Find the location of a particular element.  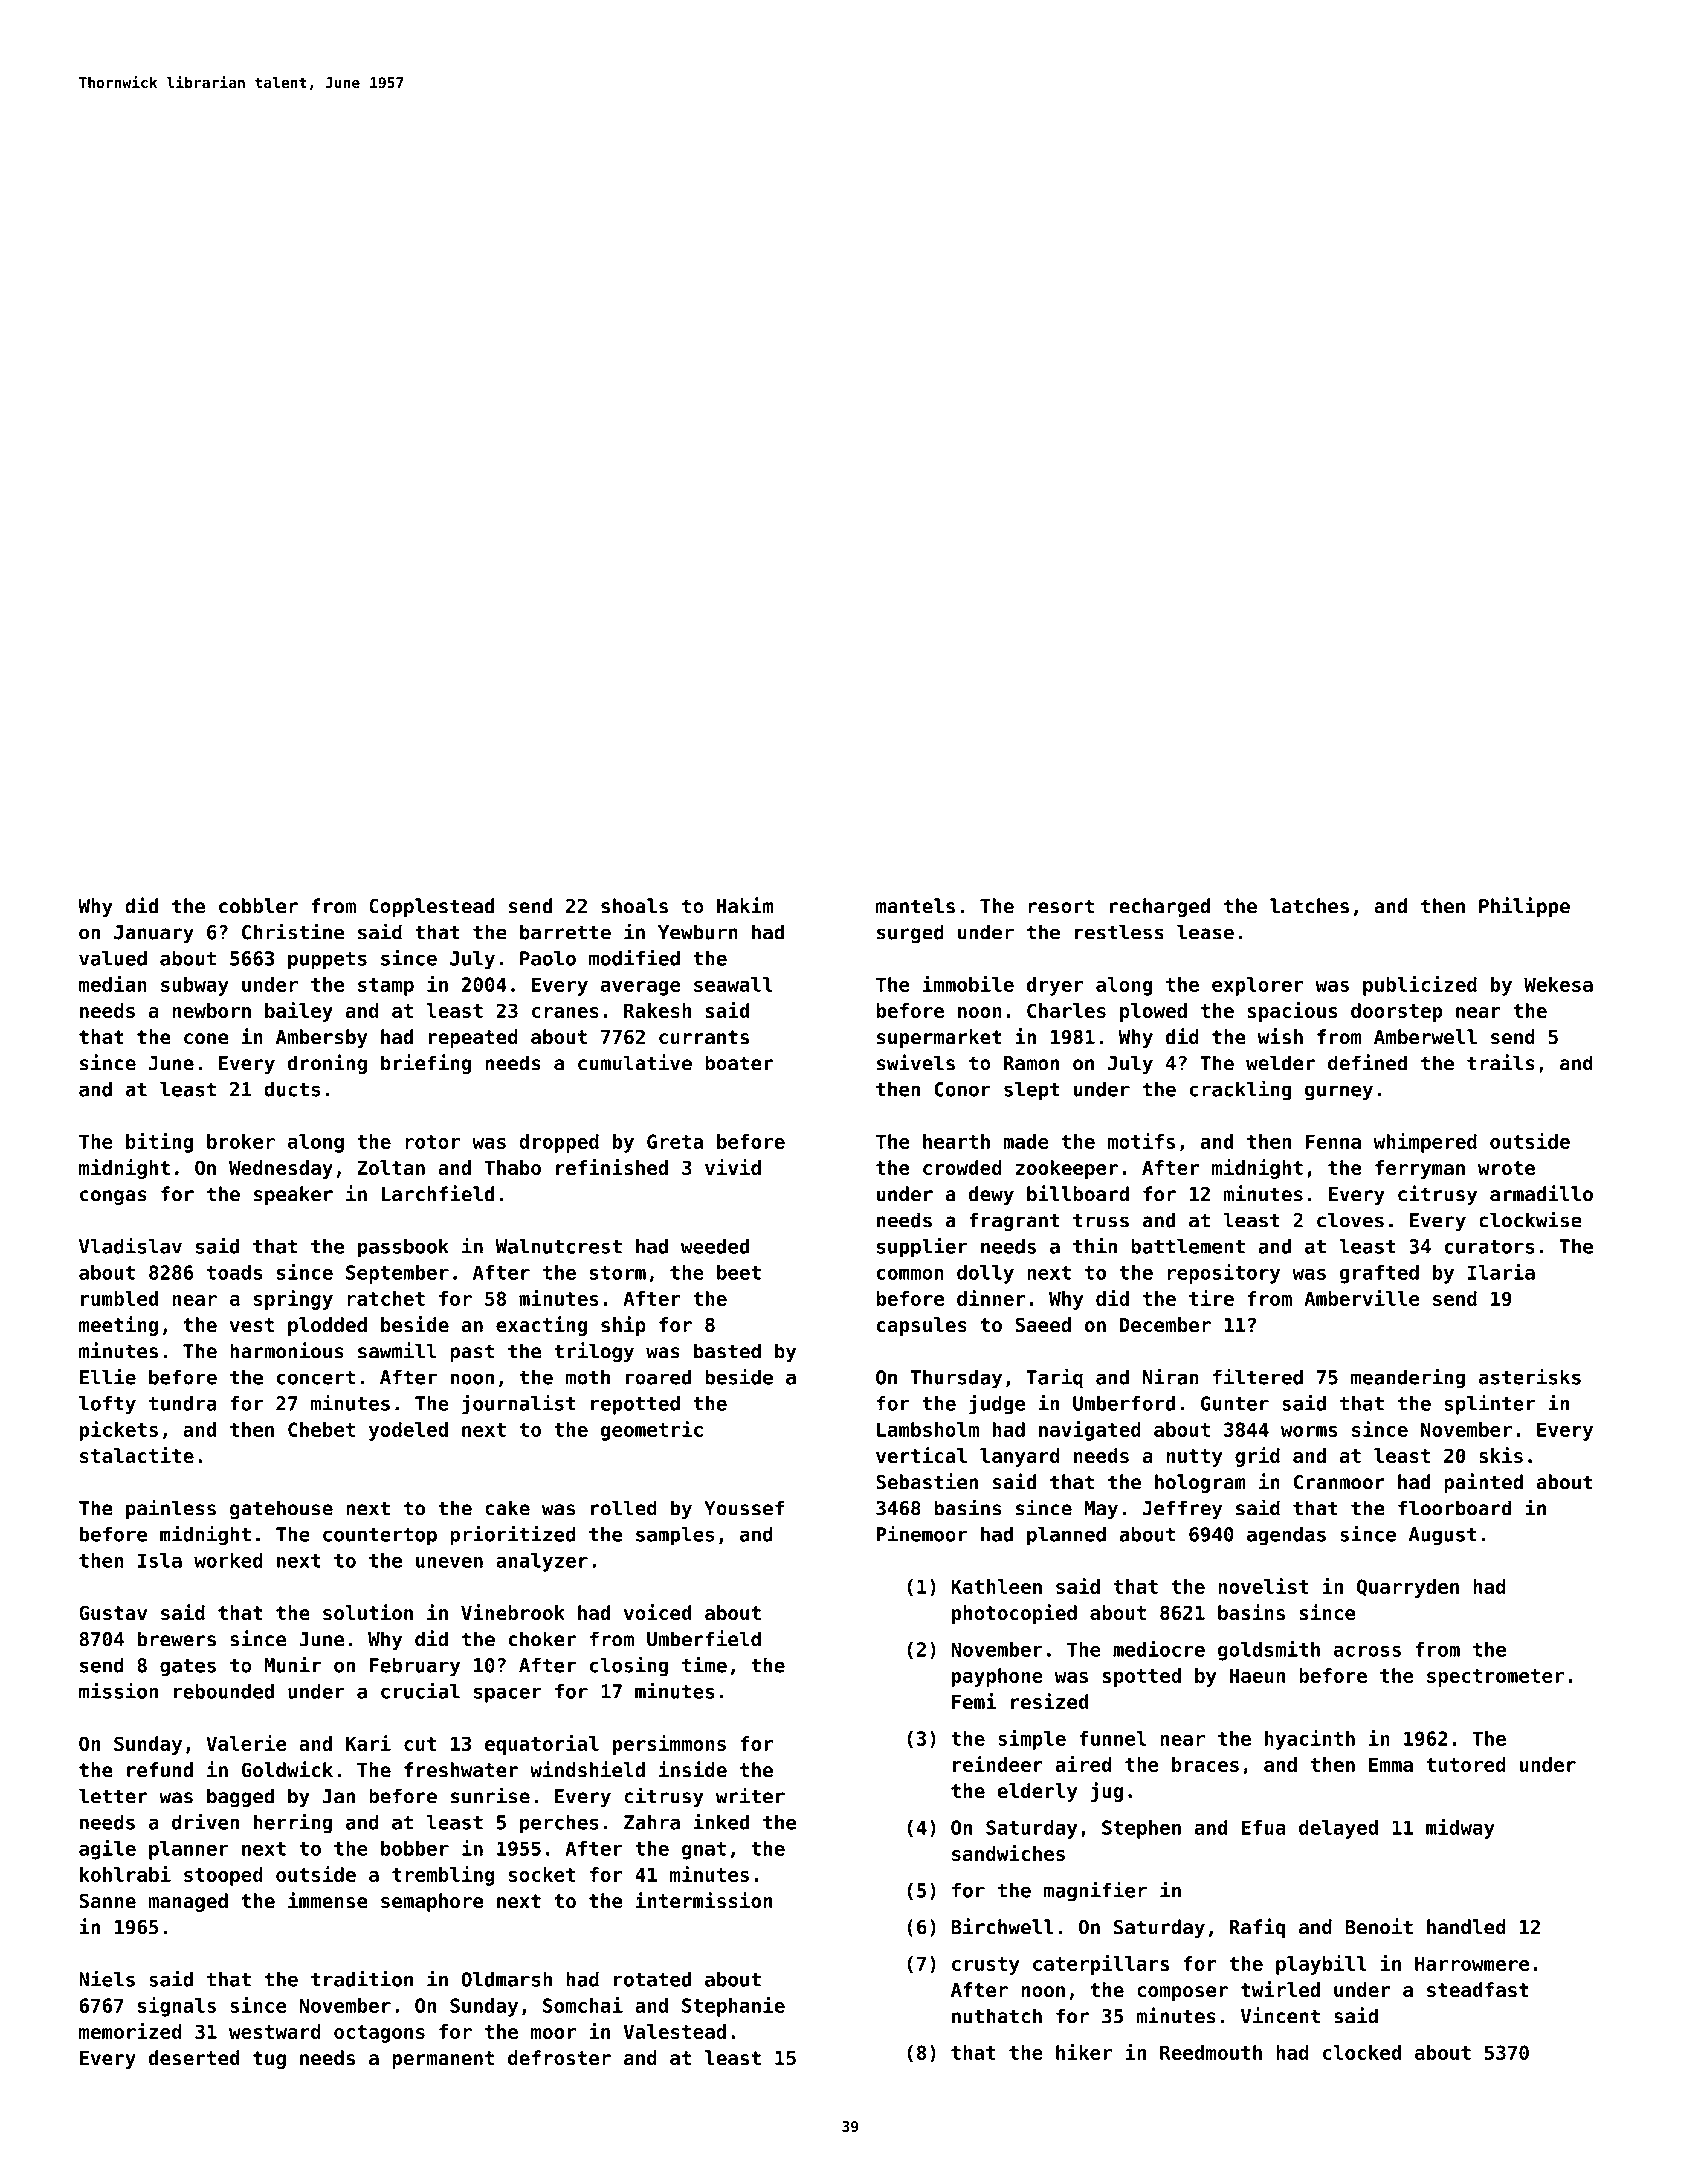

Larchfield is located at coordinates (438, 1193).
